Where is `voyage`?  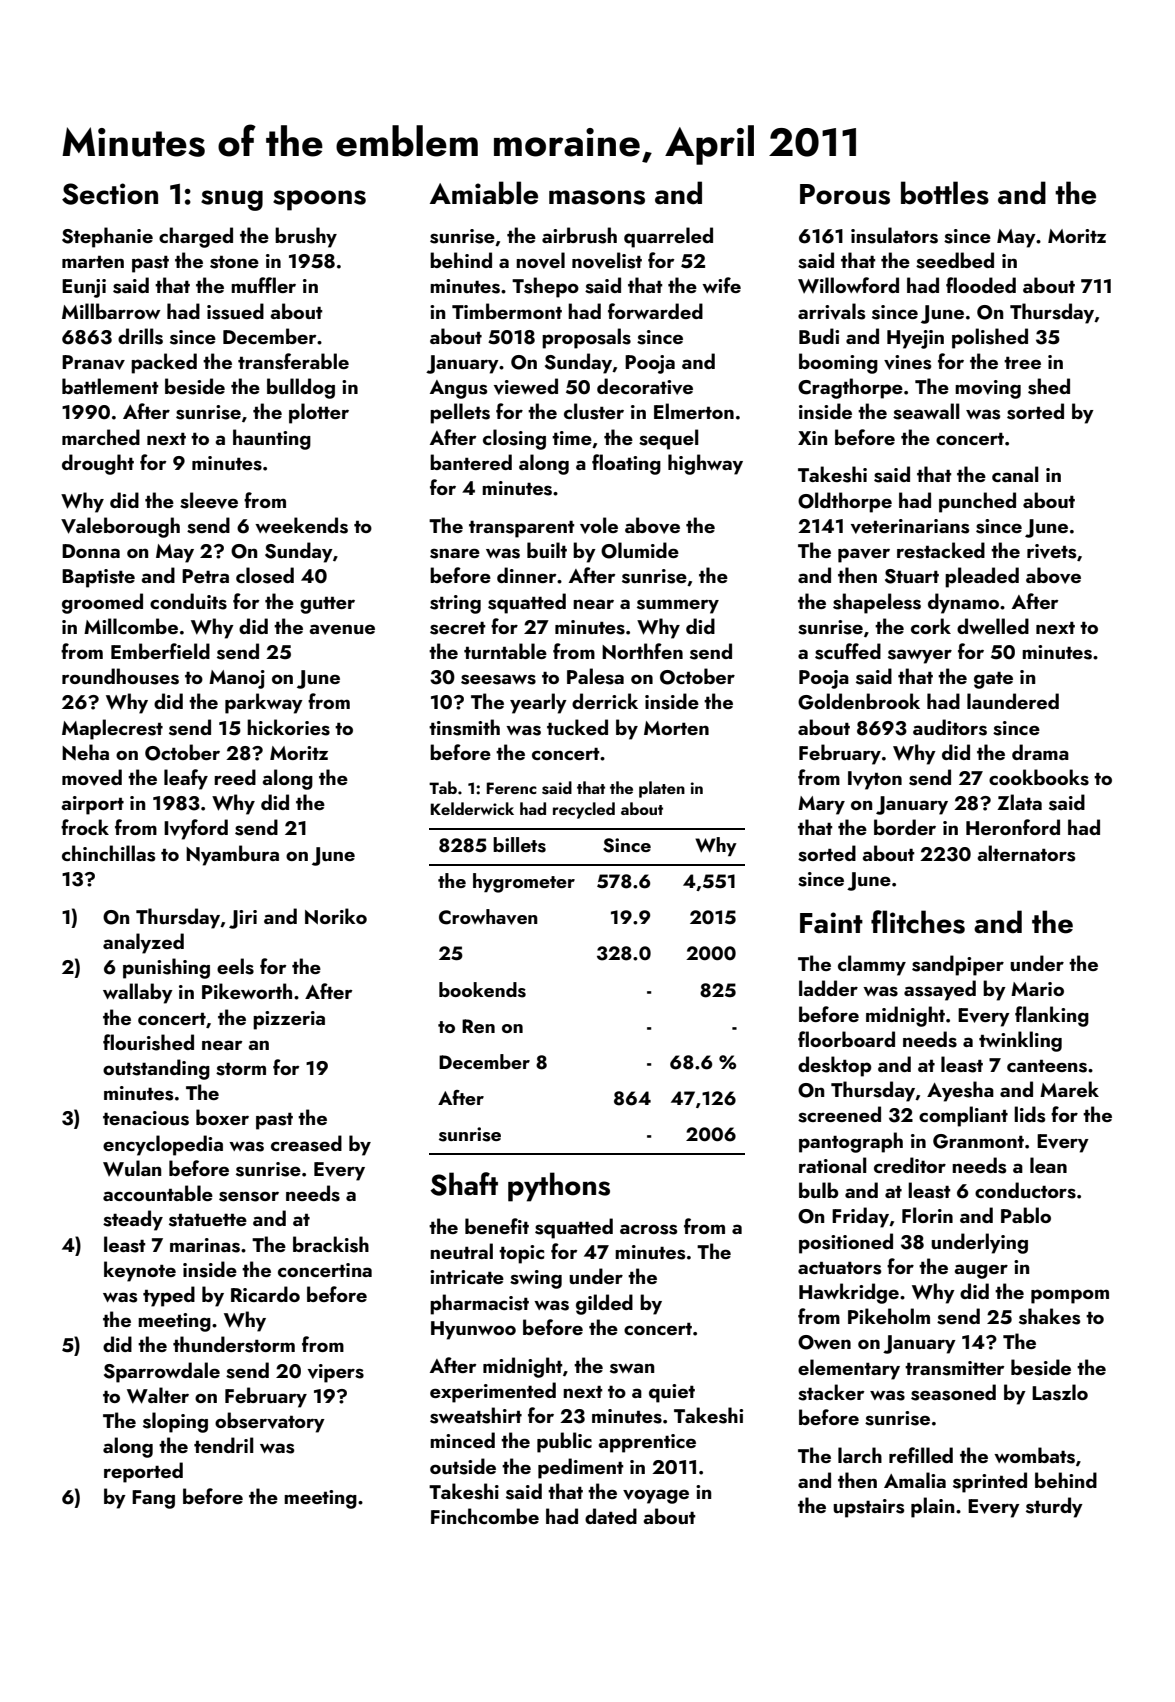
voyage is located at coordinates (656, 1496).
